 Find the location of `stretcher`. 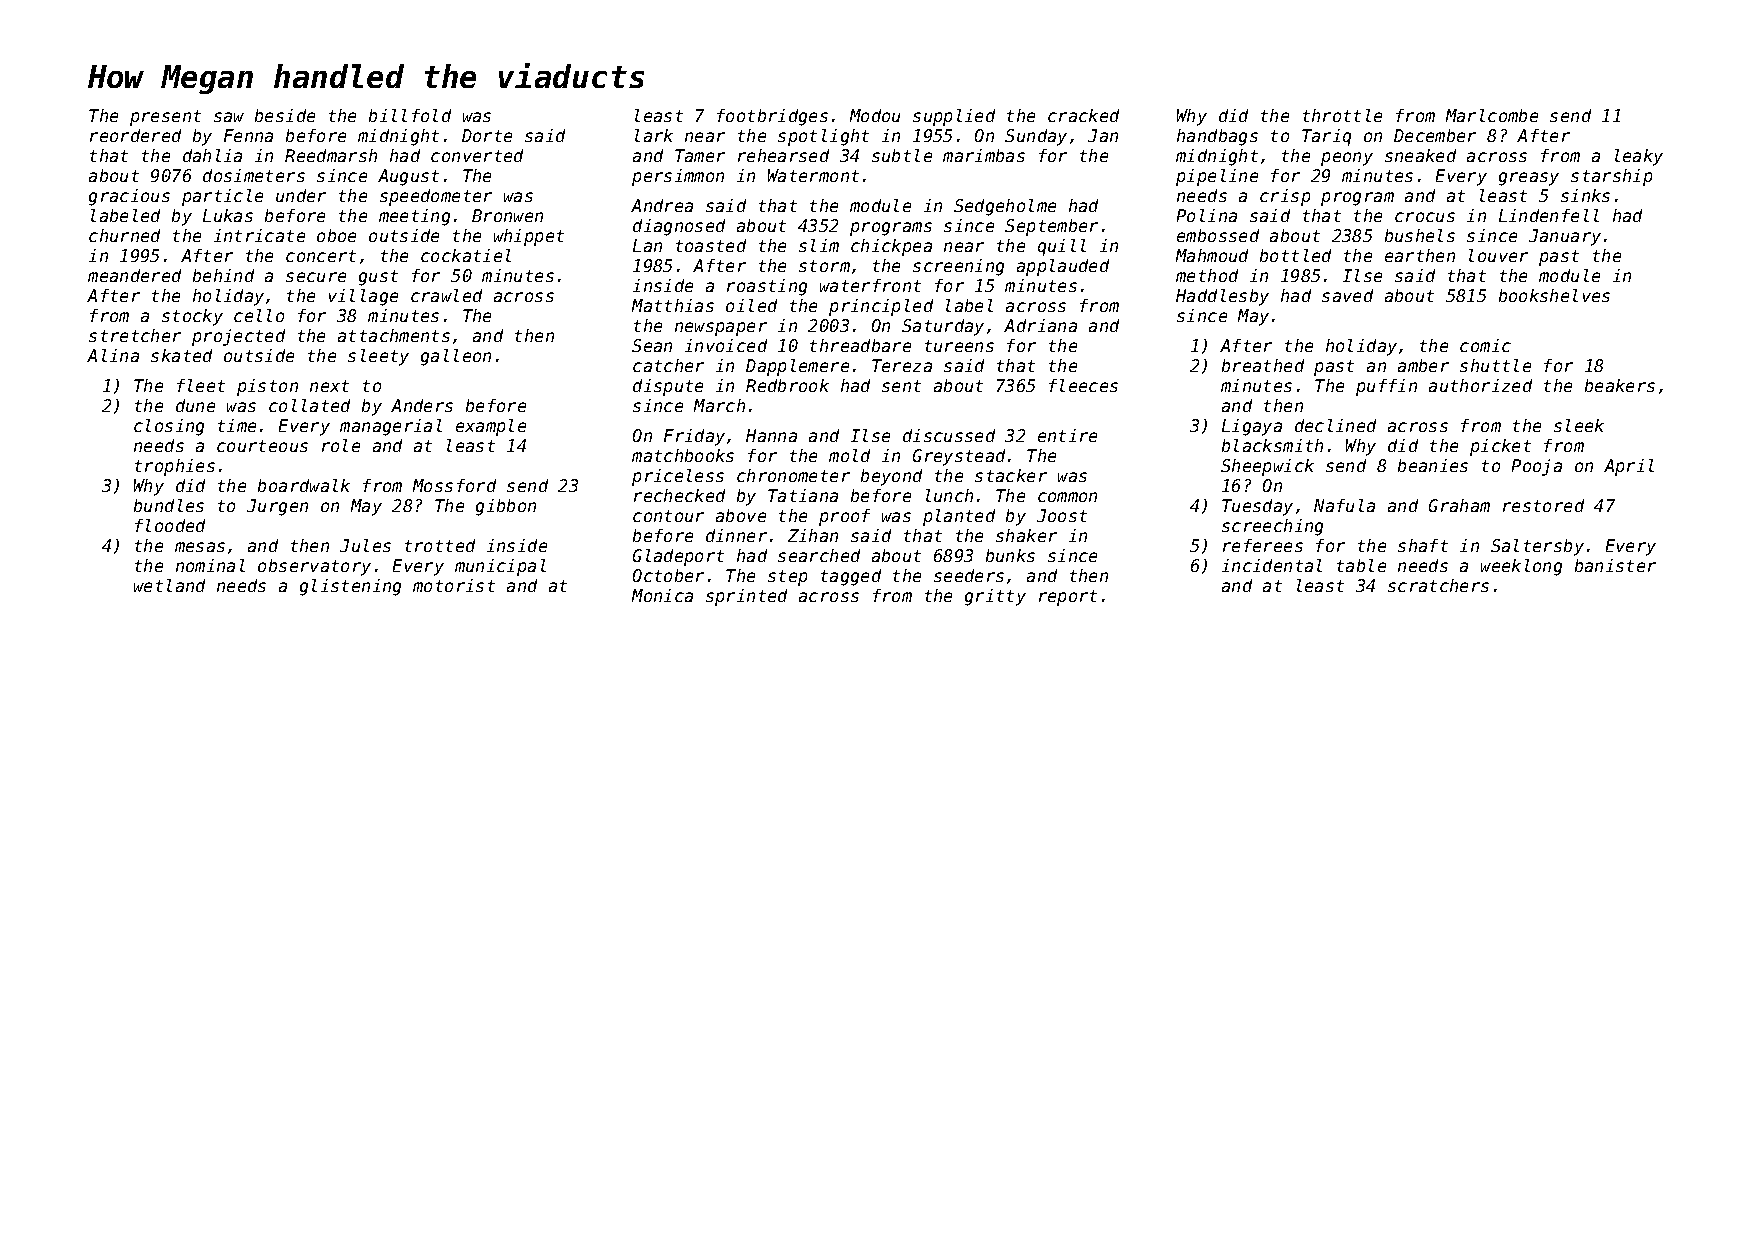

stretcher is located at coordinates (135, 335).
